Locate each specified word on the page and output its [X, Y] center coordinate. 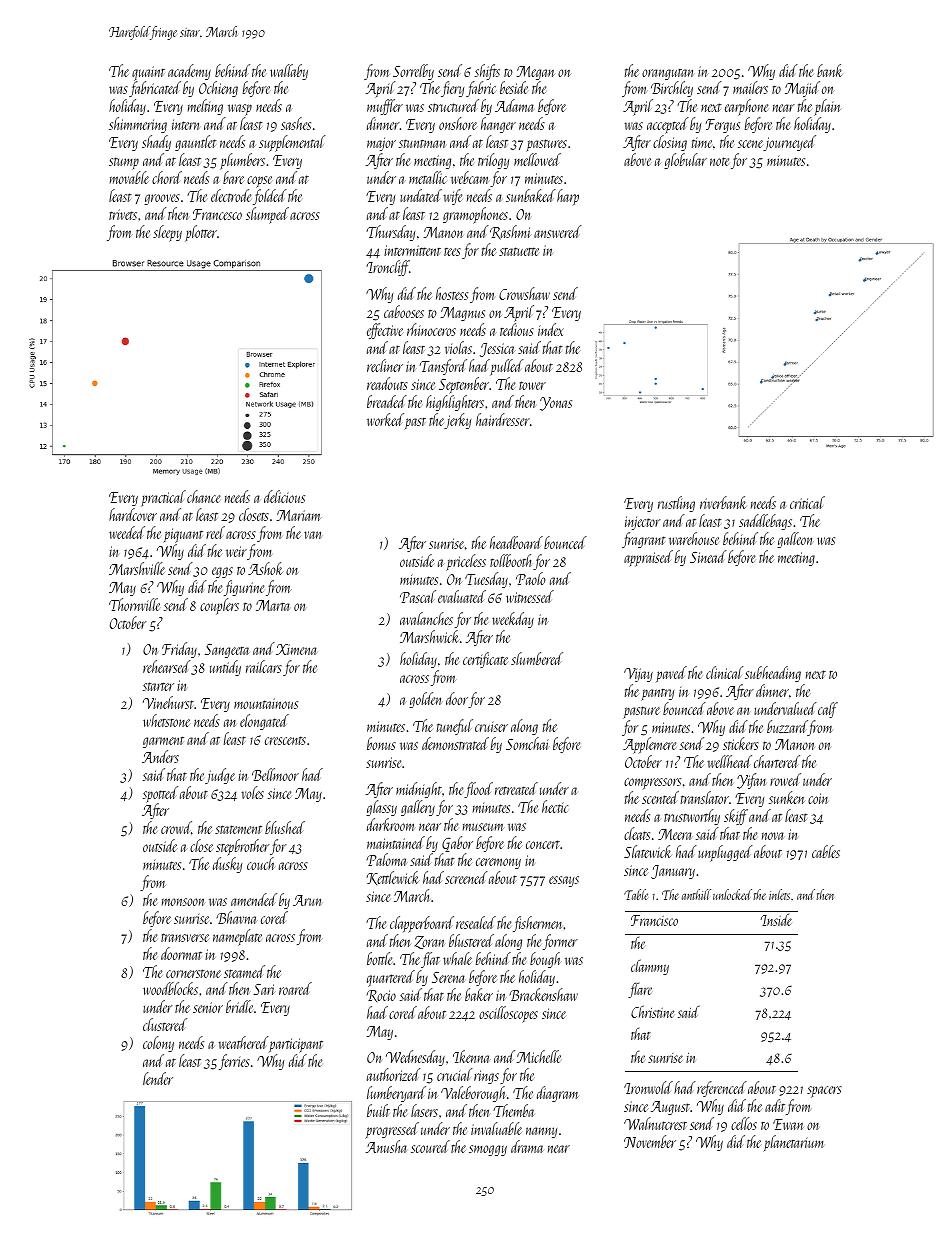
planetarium [793, 1143]
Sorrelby [413, 72]
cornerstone [193, 973]
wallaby [289, 72]
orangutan [667, 74]
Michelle [539, 1056]
